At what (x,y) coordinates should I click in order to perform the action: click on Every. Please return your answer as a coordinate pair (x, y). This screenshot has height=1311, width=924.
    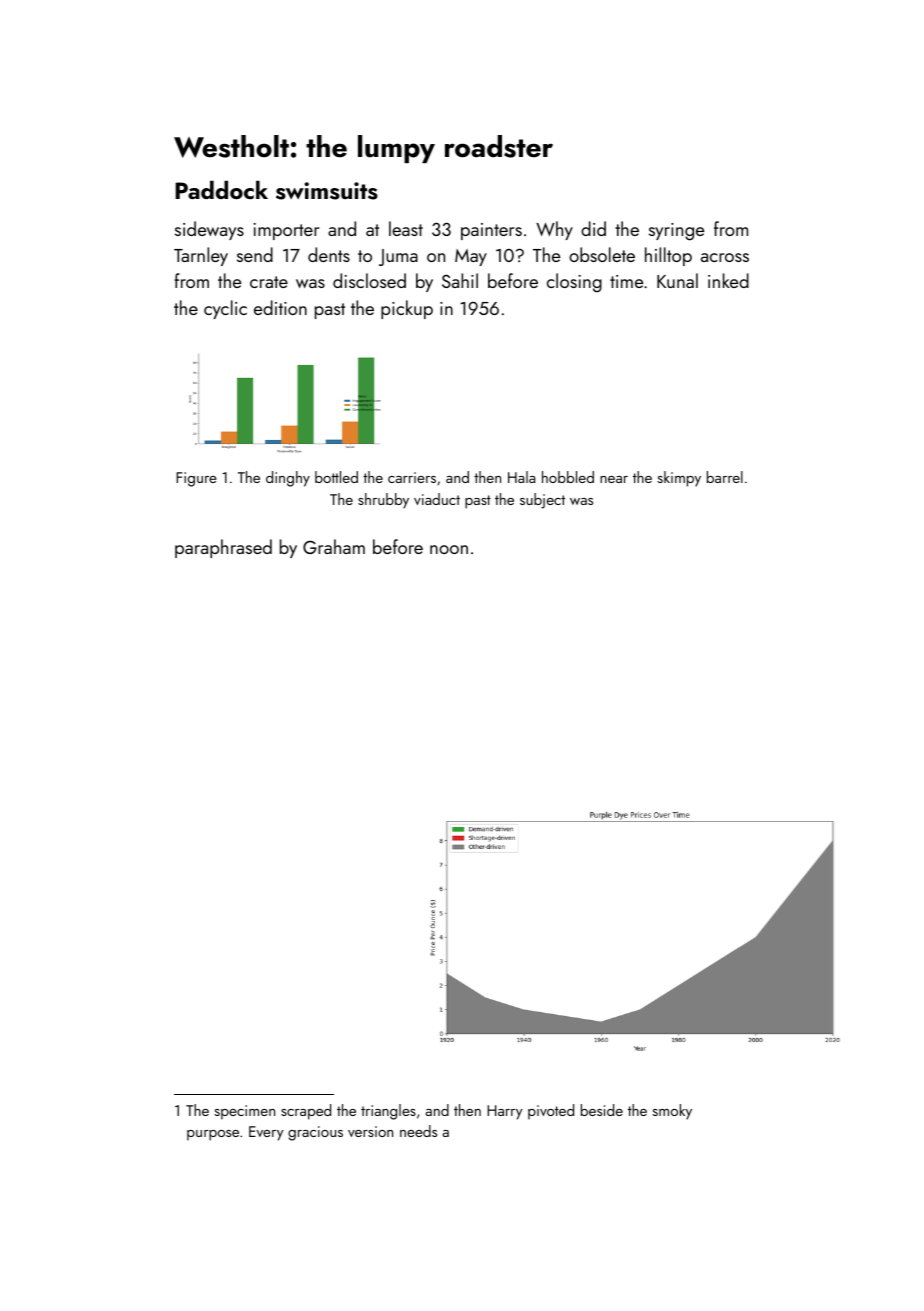
    Looking at the image, I should click on (266, 1133).
